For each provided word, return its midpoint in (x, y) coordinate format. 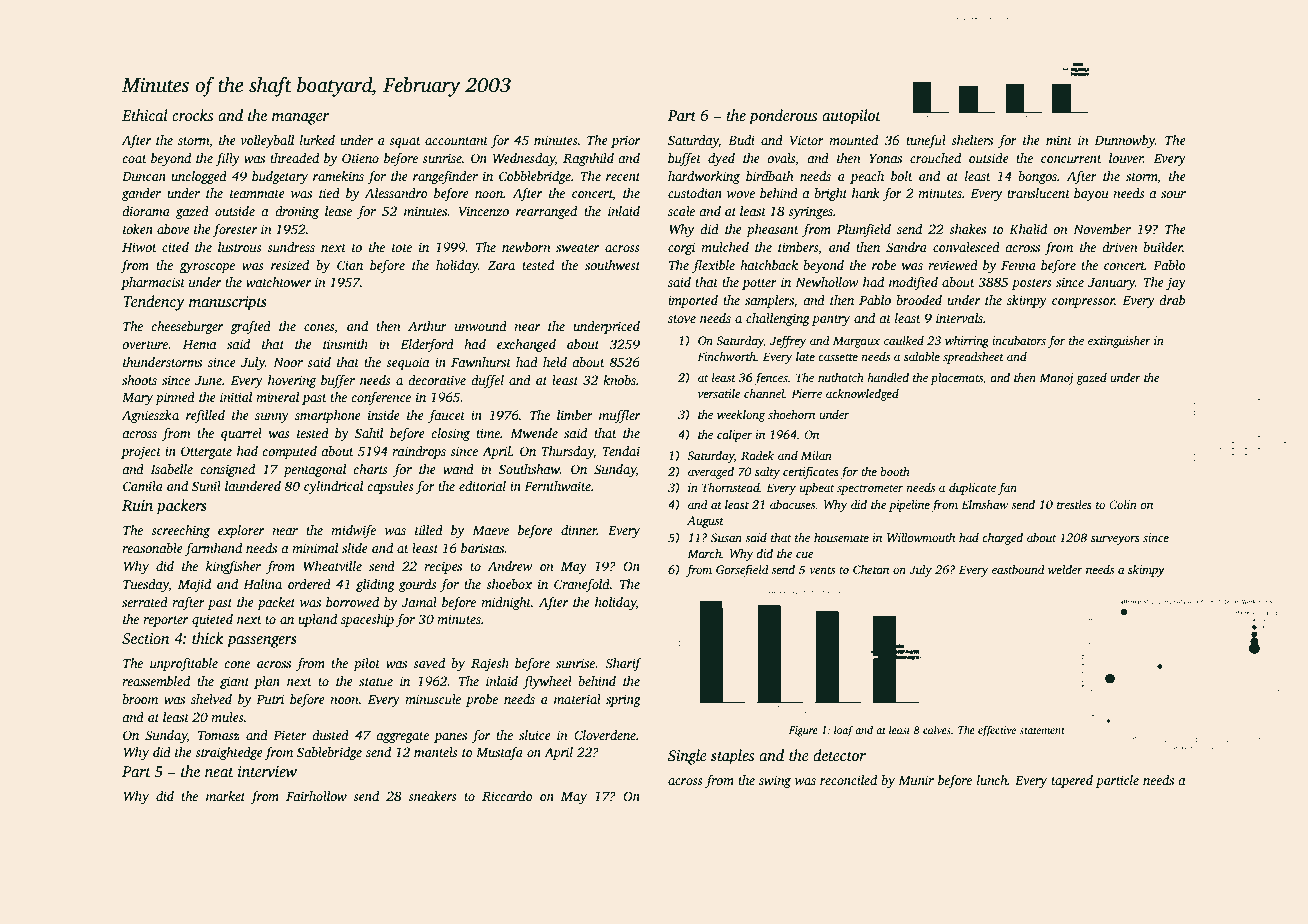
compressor (1083, 303)
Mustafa (499, 753)
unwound (481, 326)
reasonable (152, 548)
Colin (1123, 504)
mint (1059, 140)
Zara (501, 265)
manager (300, 119)
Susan (726, 537)
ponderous (783, 117)
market (225, 796)
